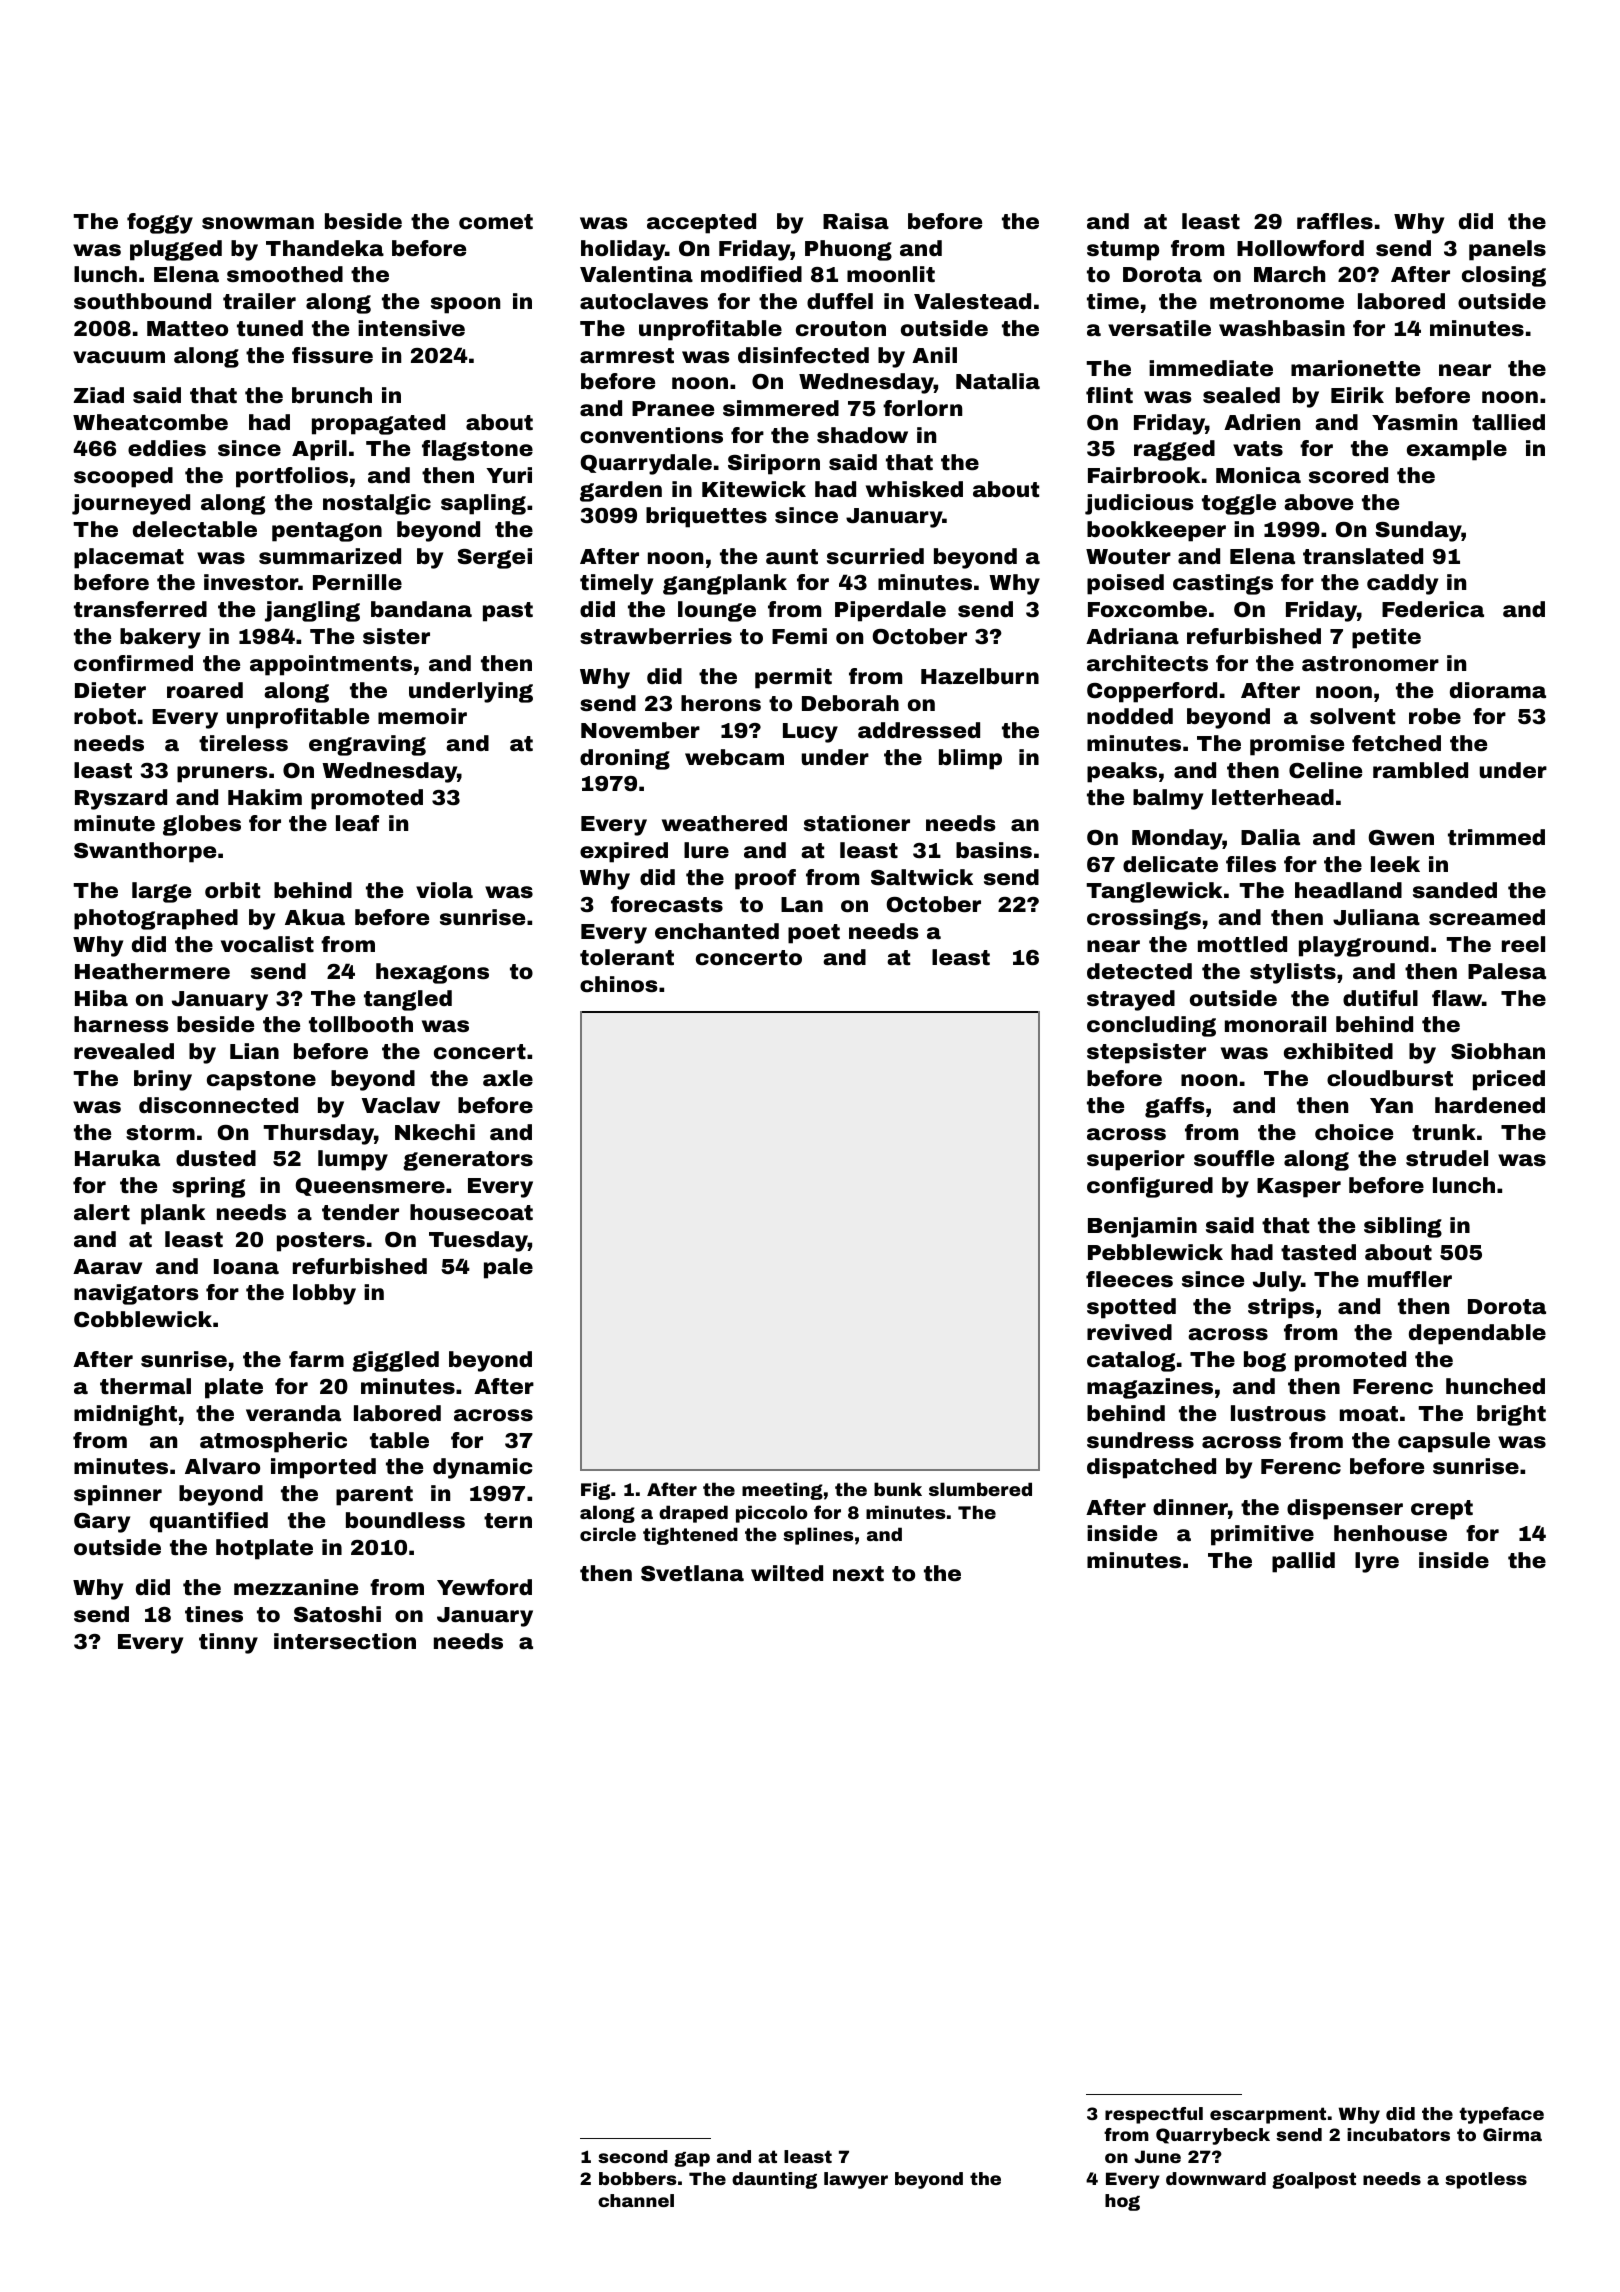 This screenshot has height=2292, width=1620. What do you see at coordinates (483, 504) in the screenshot?
I see `sapling` at bounding box center [483, 504].
